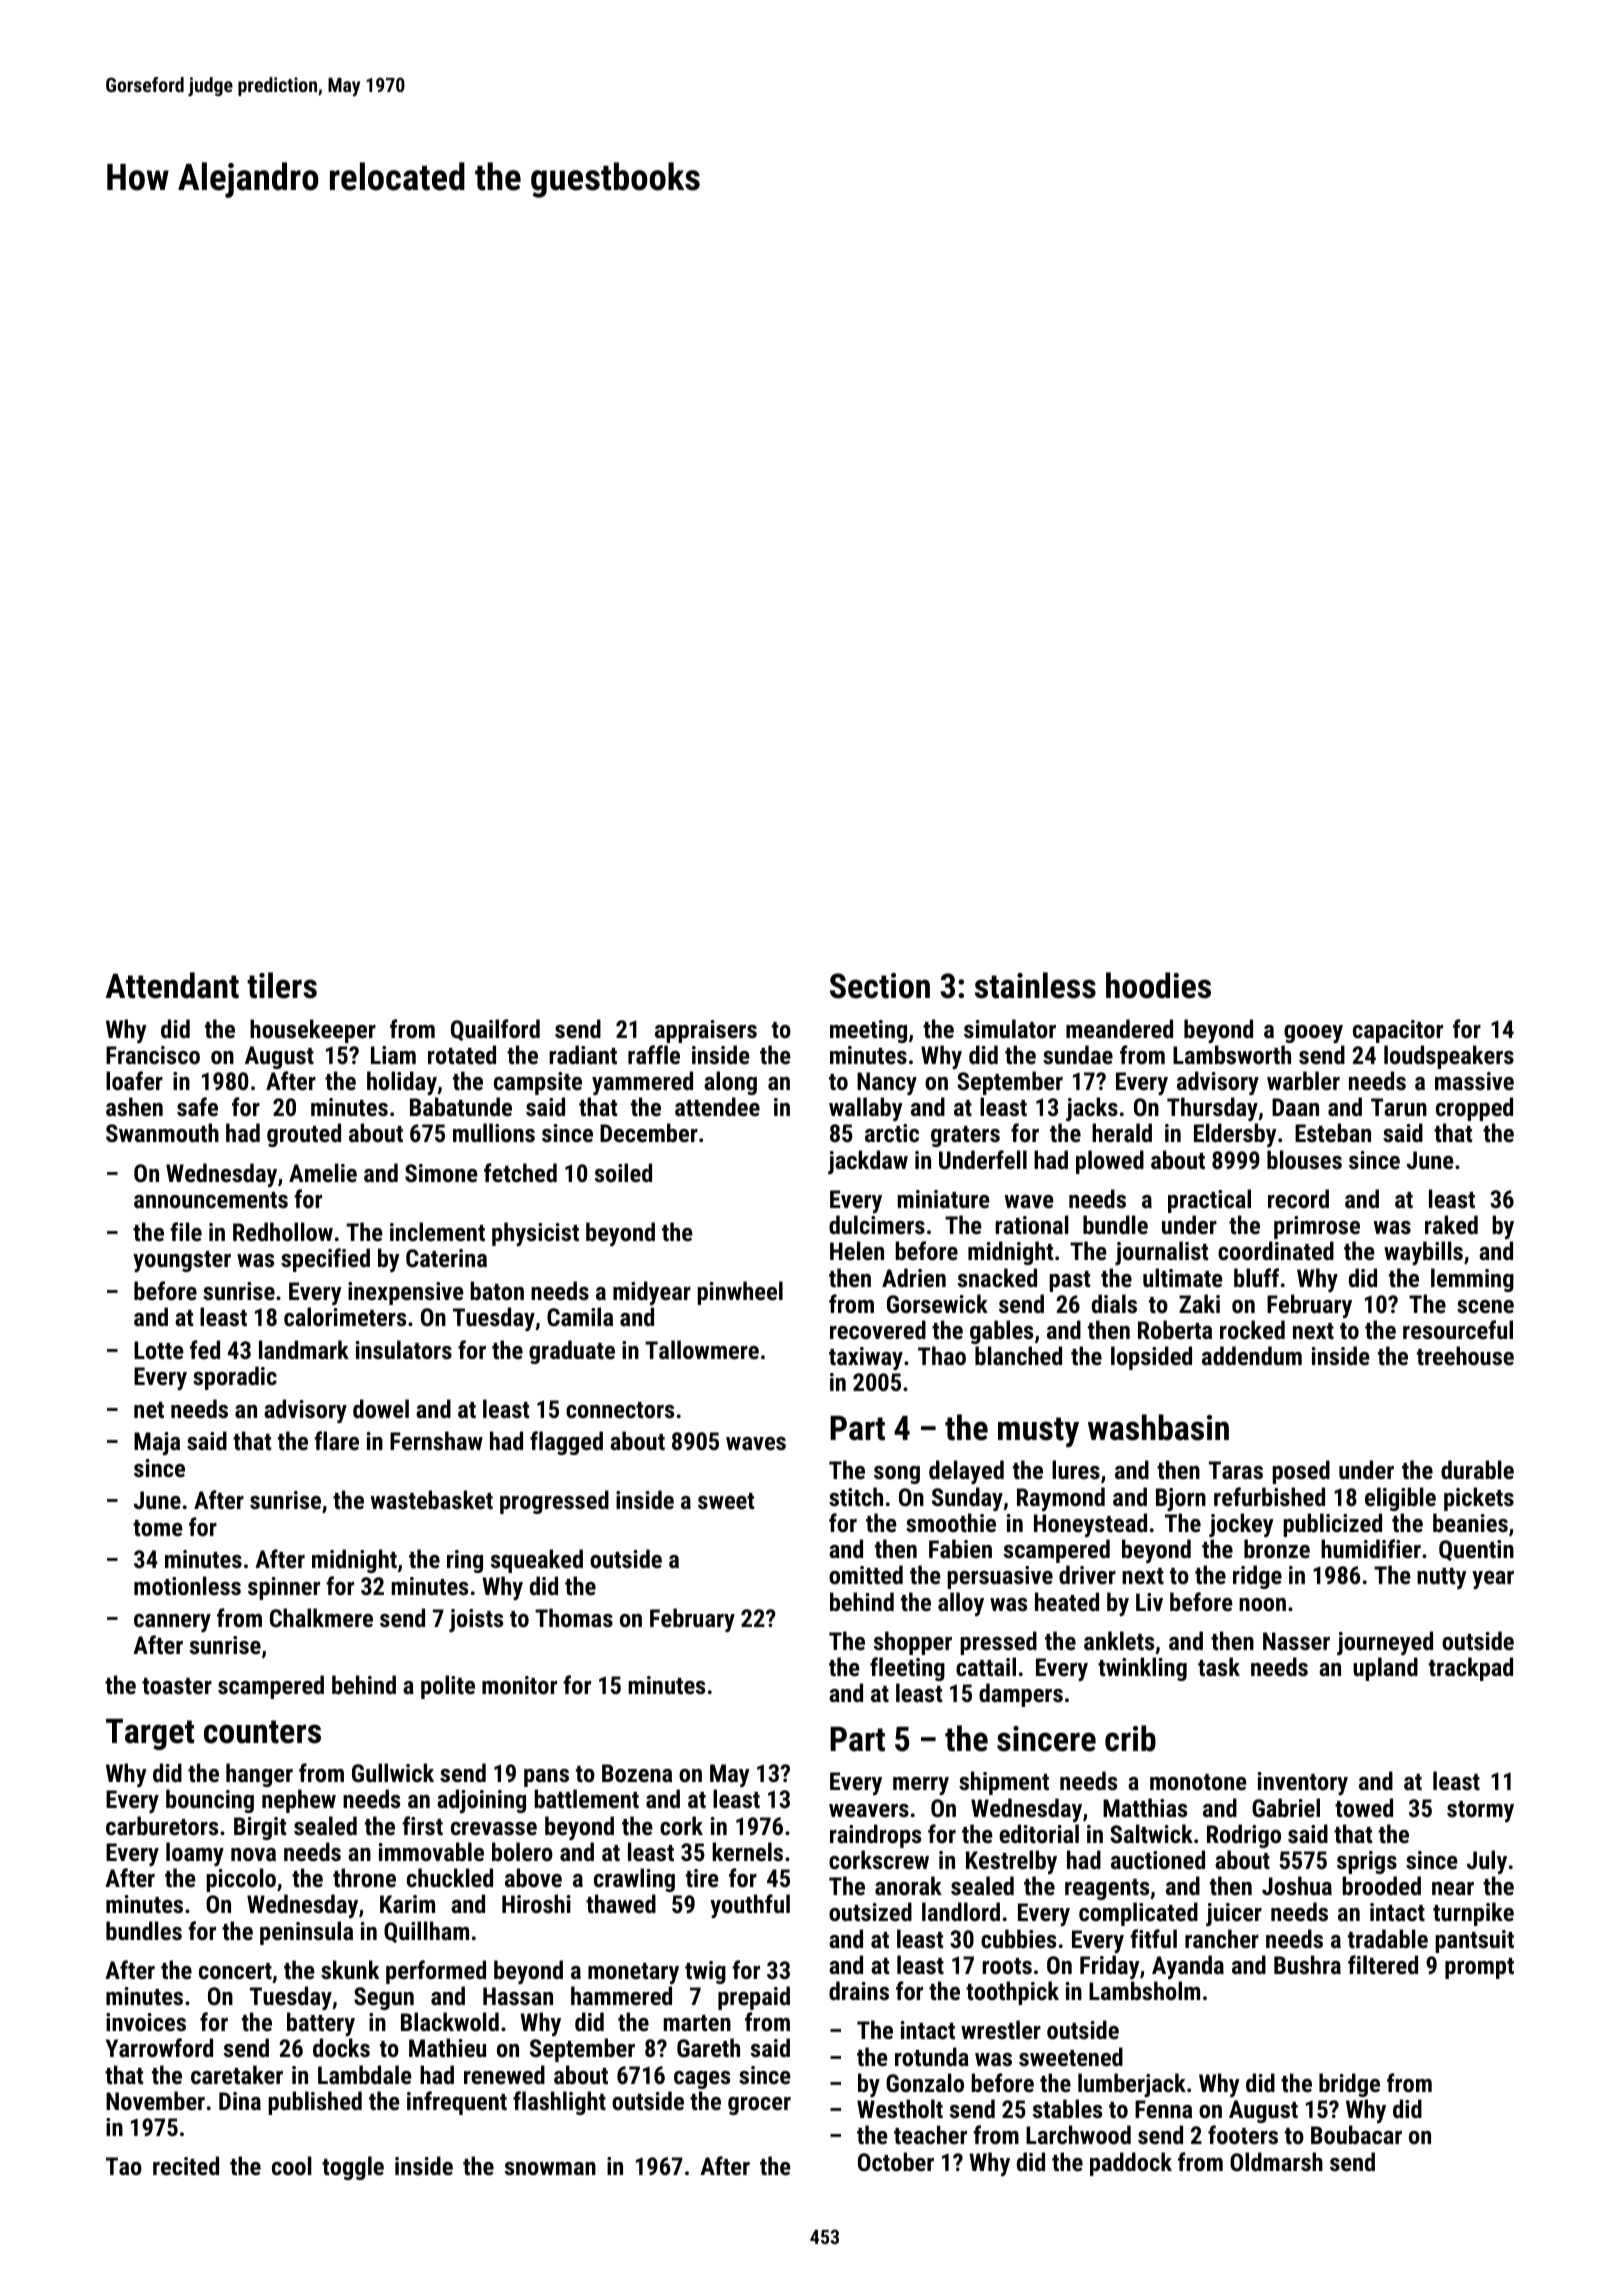 The width and height of the screenshot is (1620, 2292). Describe the element at coordinates (1367, 1862) in the screenshot. I see `sprigs` at that location.
